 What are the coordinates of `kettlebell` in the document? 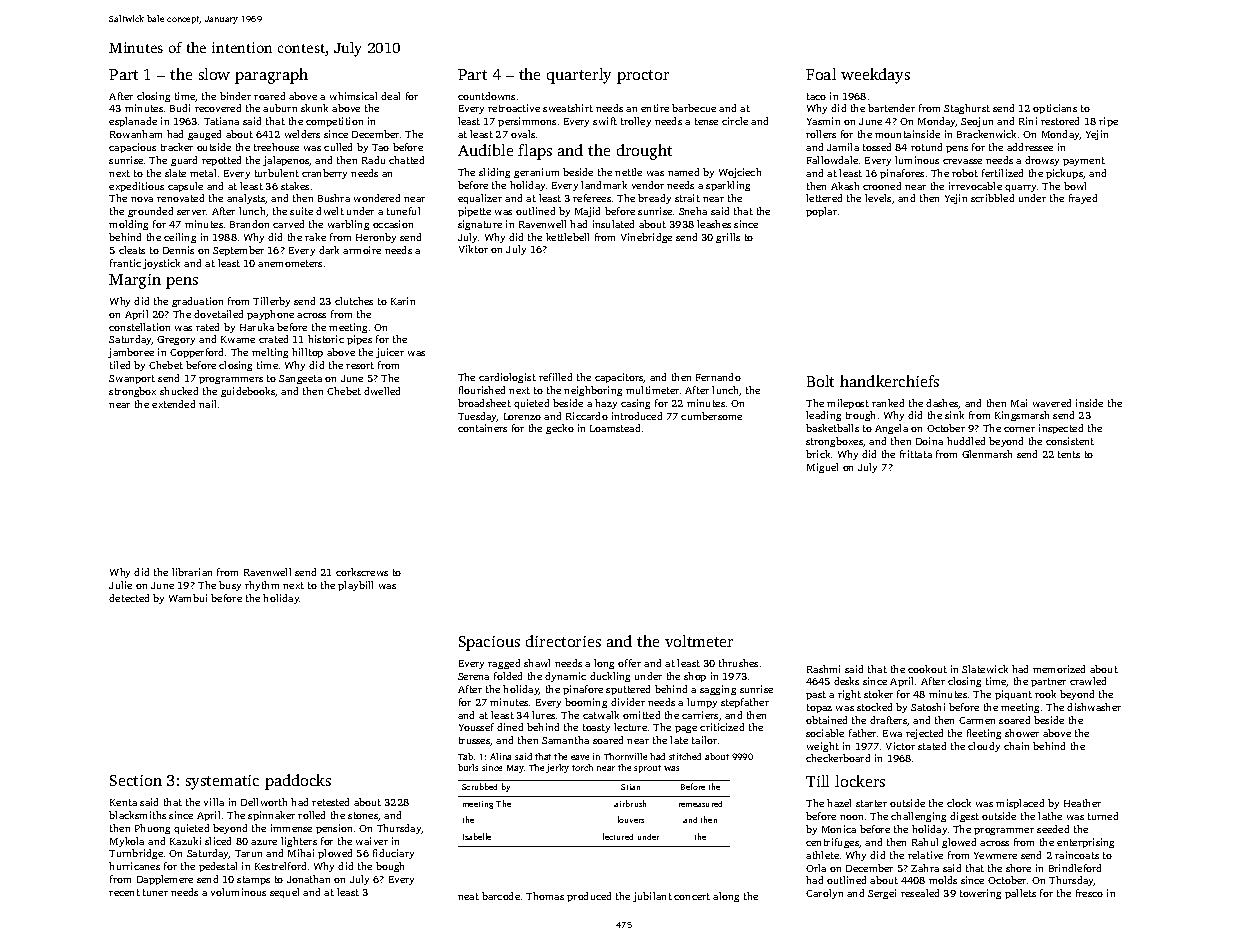 It's located at (567, 237).
